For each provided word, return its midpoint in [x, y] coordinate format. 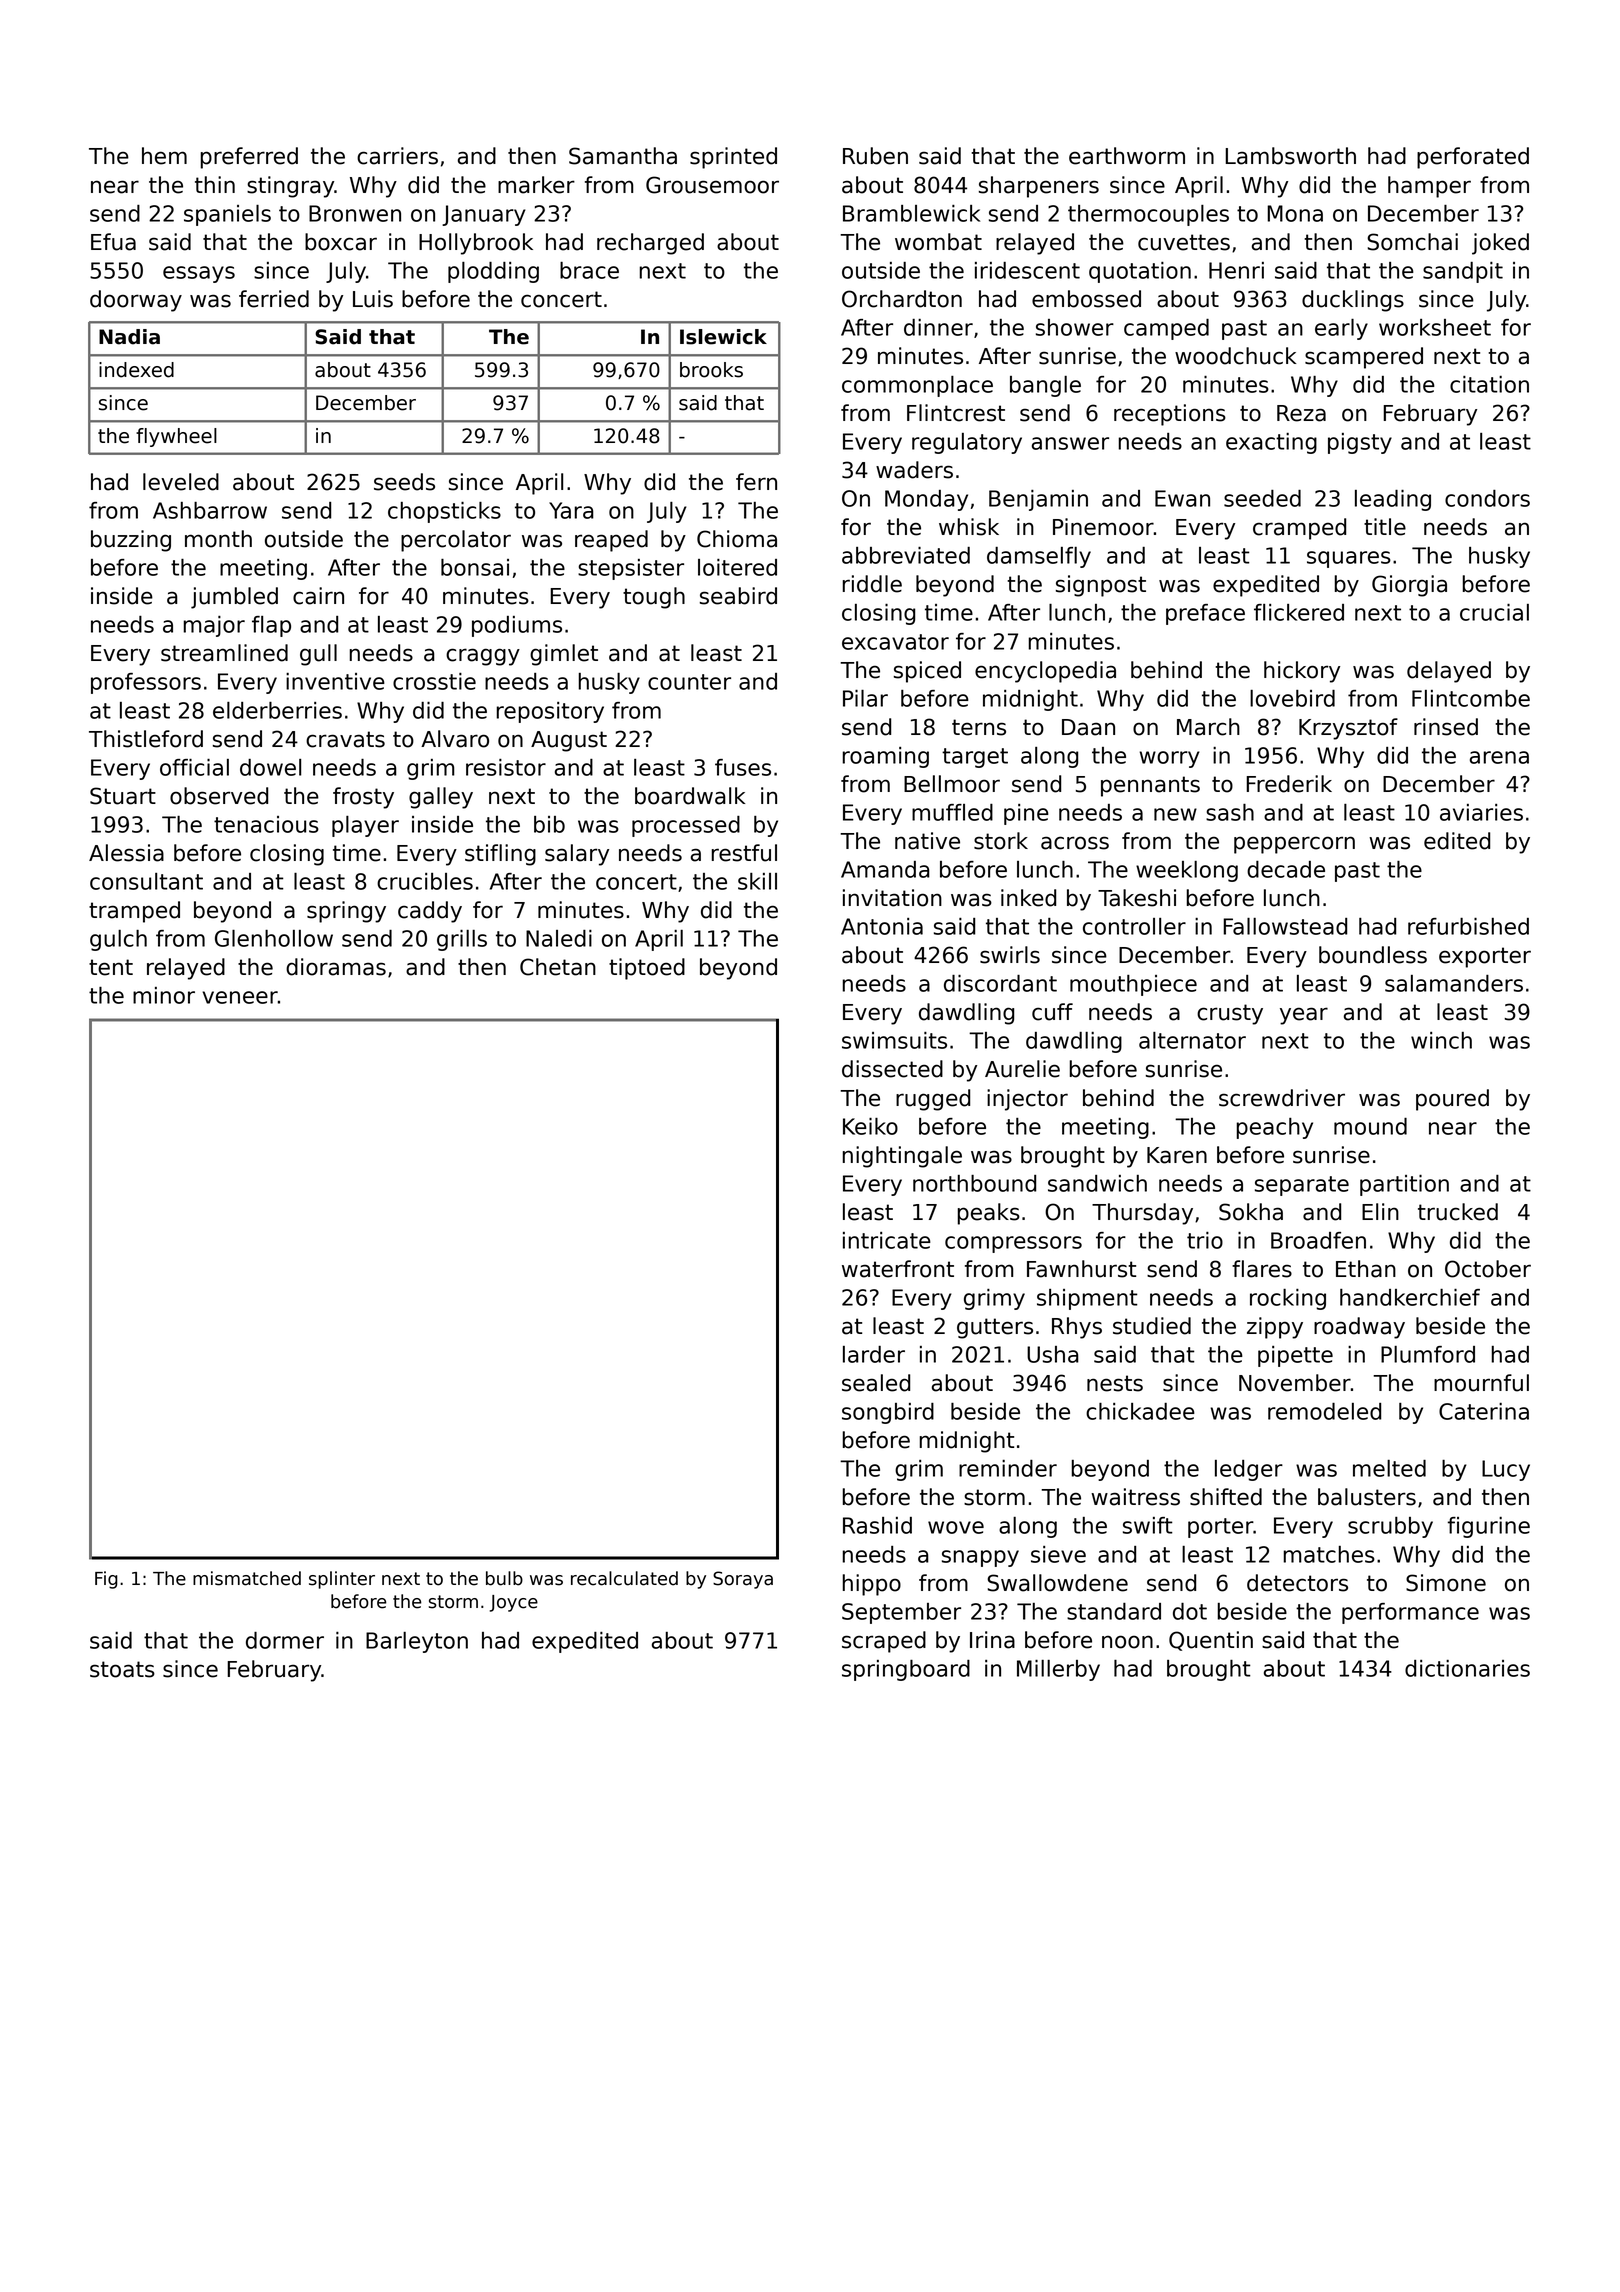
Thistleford [146, 739]
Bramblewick [911, 213]
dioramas [336, 967]
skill [757, 881]
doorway [136, 301]
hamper [1429, 187]
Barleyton [417, 1642]
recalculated [624, 1578]
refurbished [1468, 926]
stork [1001, 841]
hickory [1302, 672]
